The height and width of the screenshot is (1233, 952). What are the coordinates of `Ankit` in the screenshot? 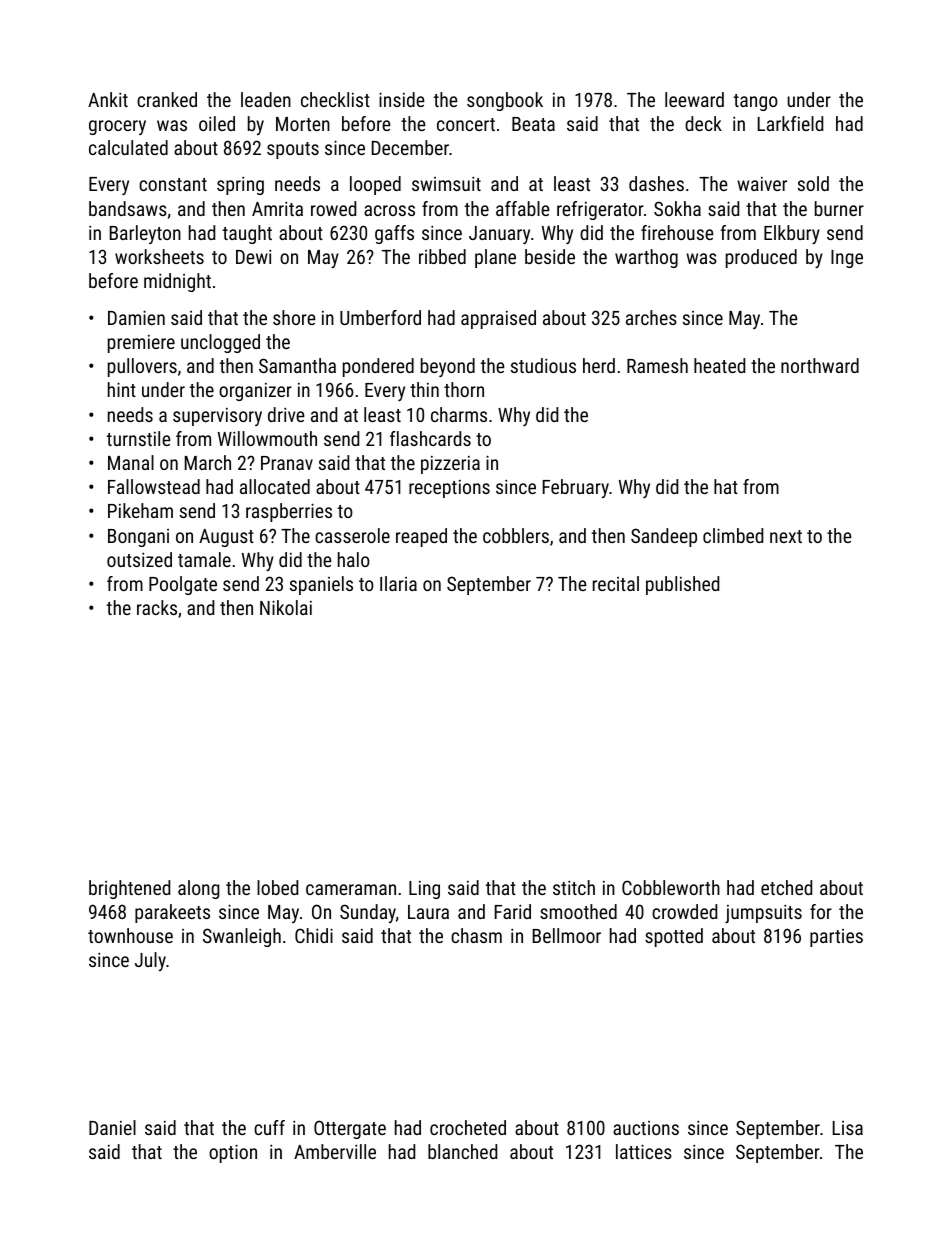 It's located at (108, 99).
